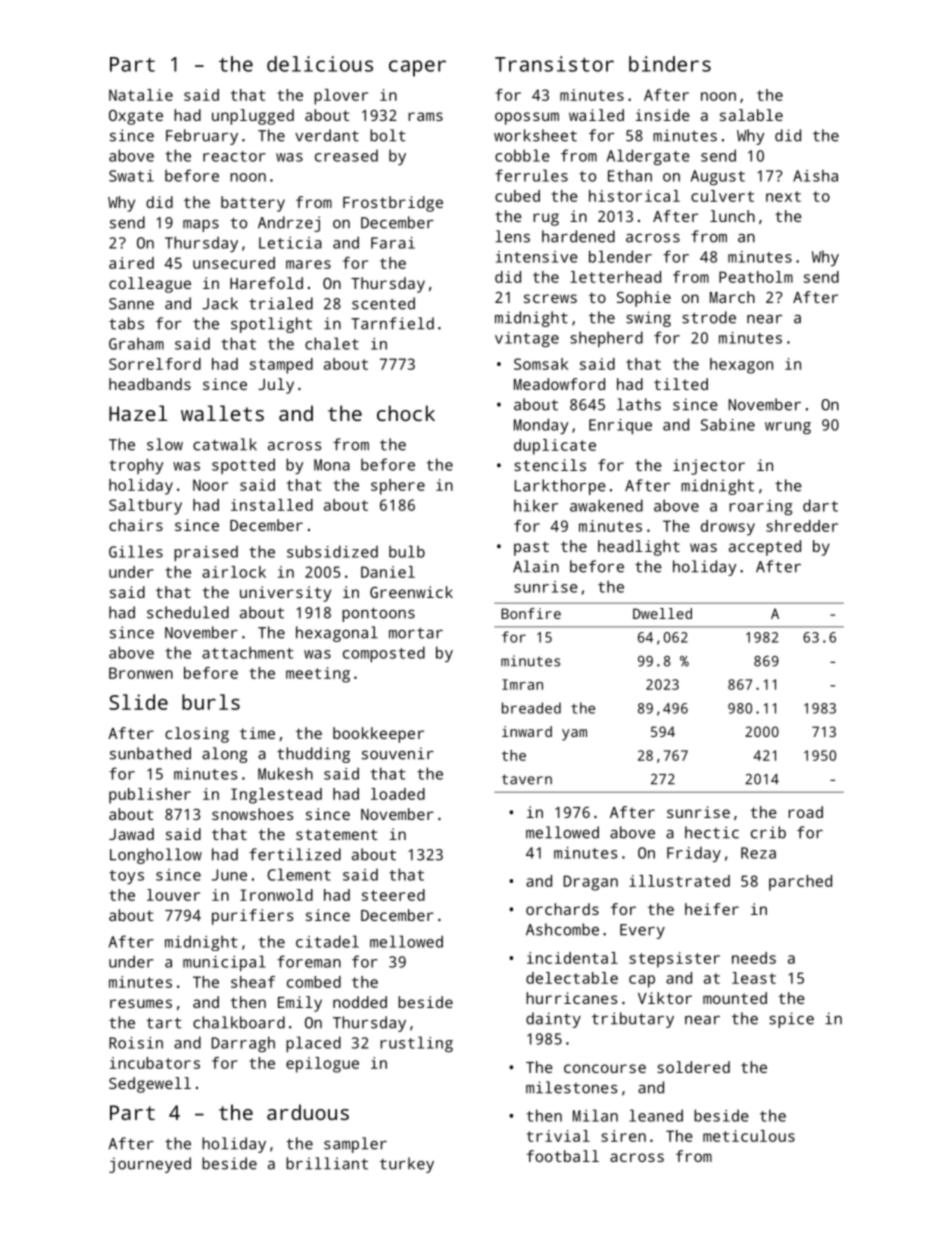 Image resolution: width=952 pixels, height=1233 pixels. Describe the element at coordinates (572, 978) in the image. I see `delectable` at that location.
